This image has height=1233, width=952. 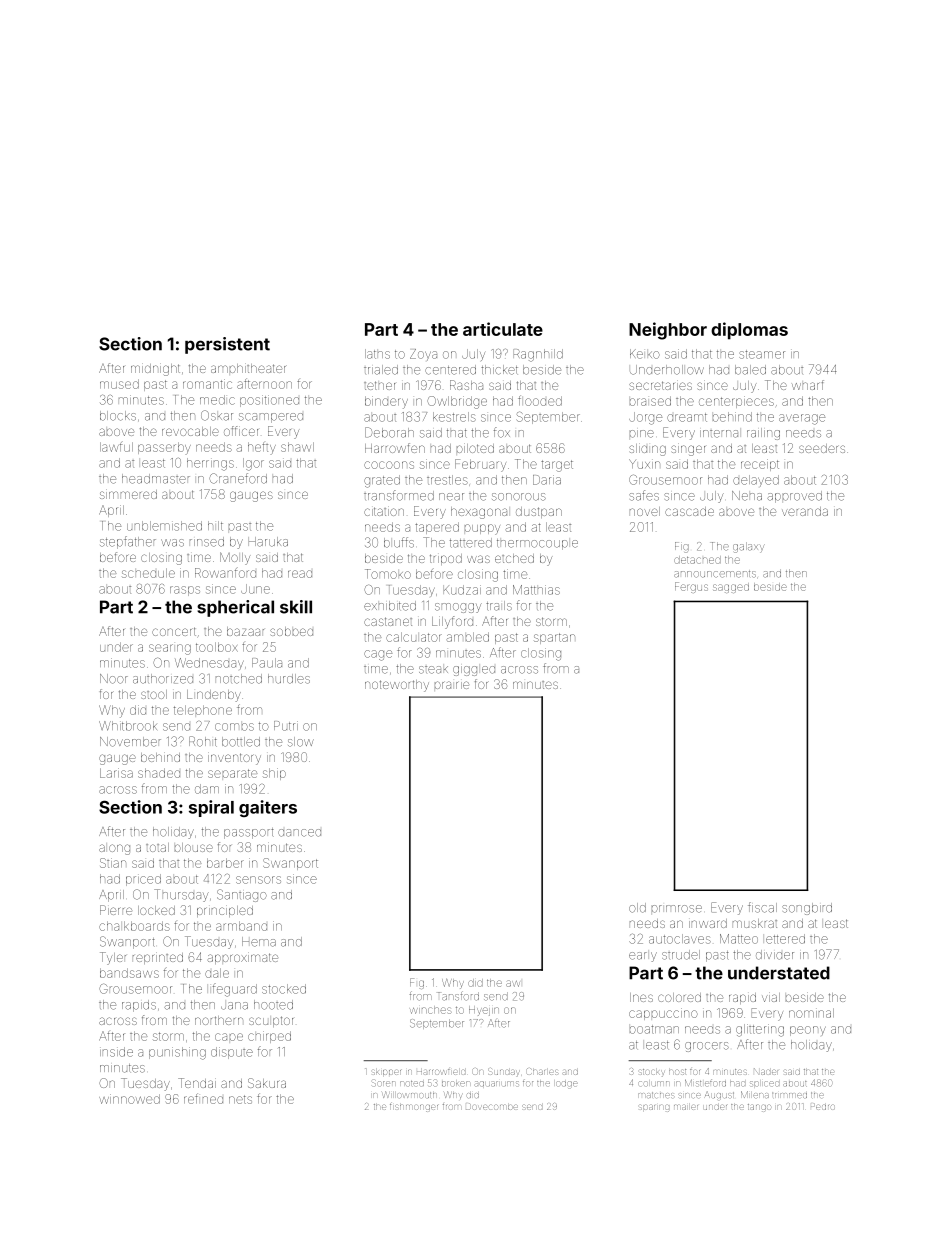 I want to click on articulate, so click(x=503, y=329).
